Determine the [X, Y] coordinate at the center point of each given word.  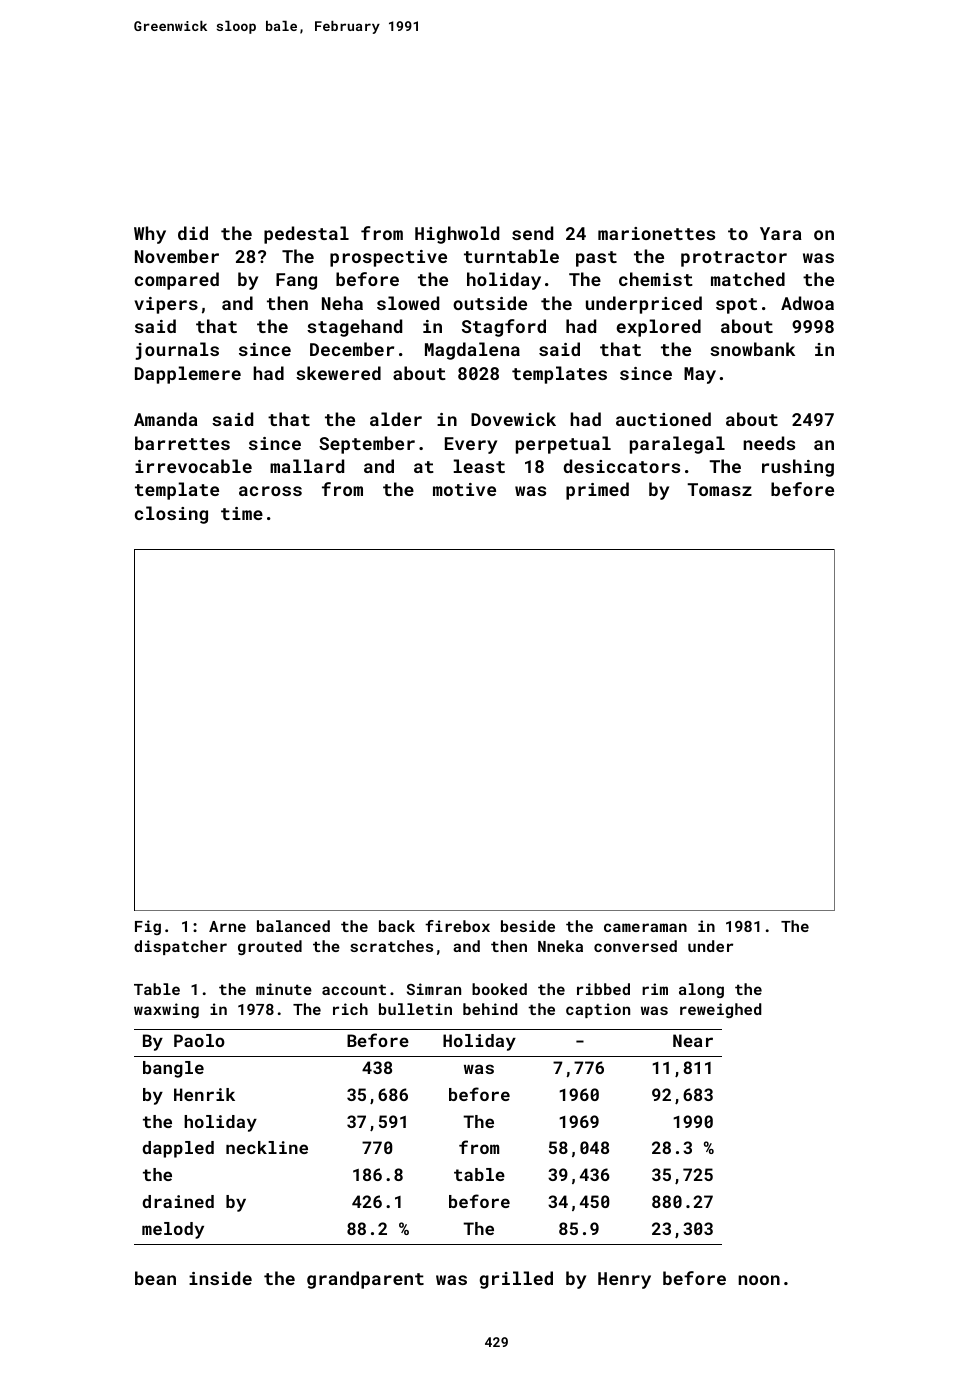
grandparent [365, 1280]
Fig [148, 927]
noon [759, 1280]
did [193, 233]
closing [171, 515]
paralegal [677, 445]
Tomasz [719, 489]
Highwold [457, 235]
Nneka [560, 946]
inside [220, 1278]
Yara [781, 233]
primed [597, 491]
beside [528, 926]
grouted [270, 947]
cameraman [645, 927]
